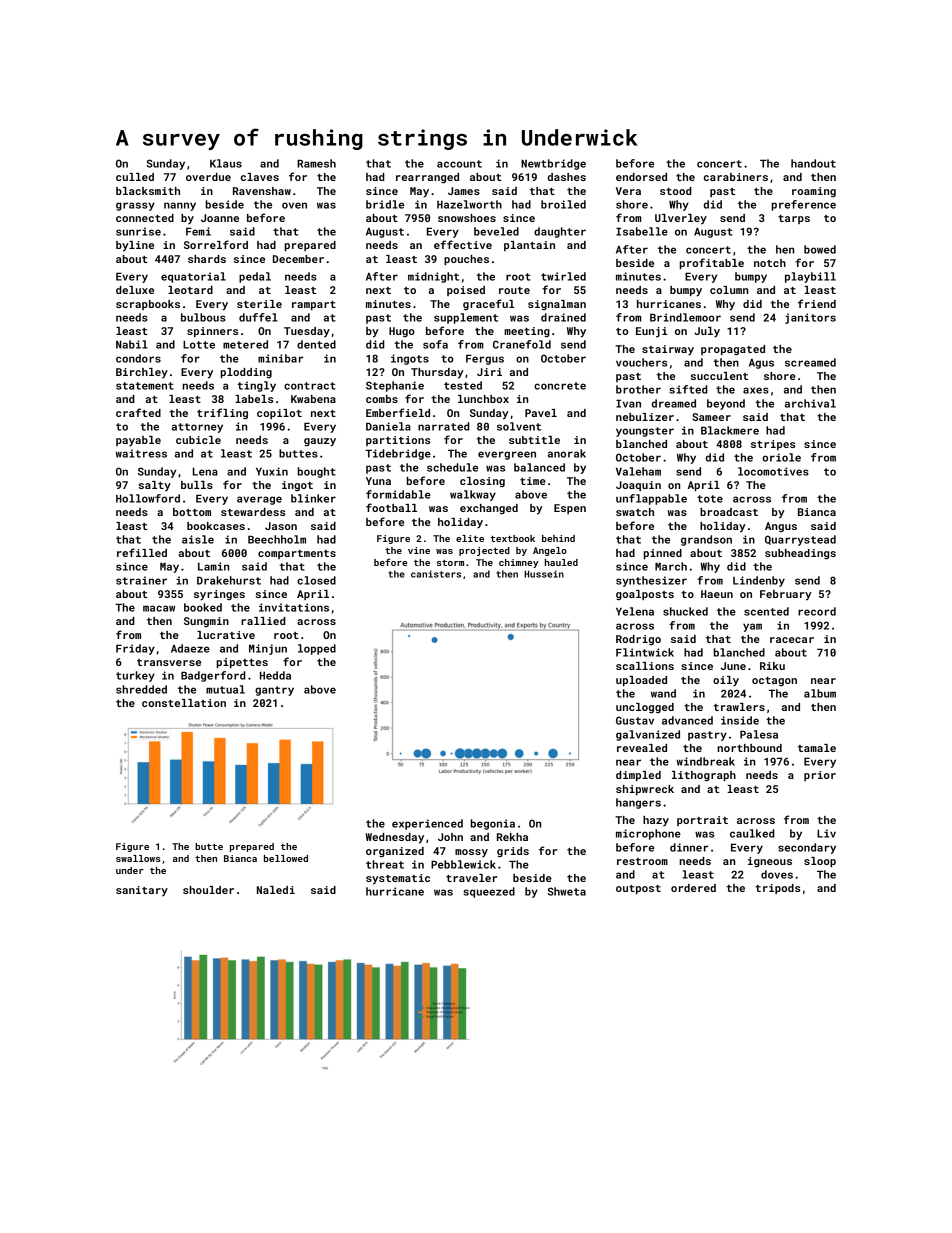  What do you see at coordinates (736, 177) in the document?
I see `carabiners` at bounding box center [736, 177].
